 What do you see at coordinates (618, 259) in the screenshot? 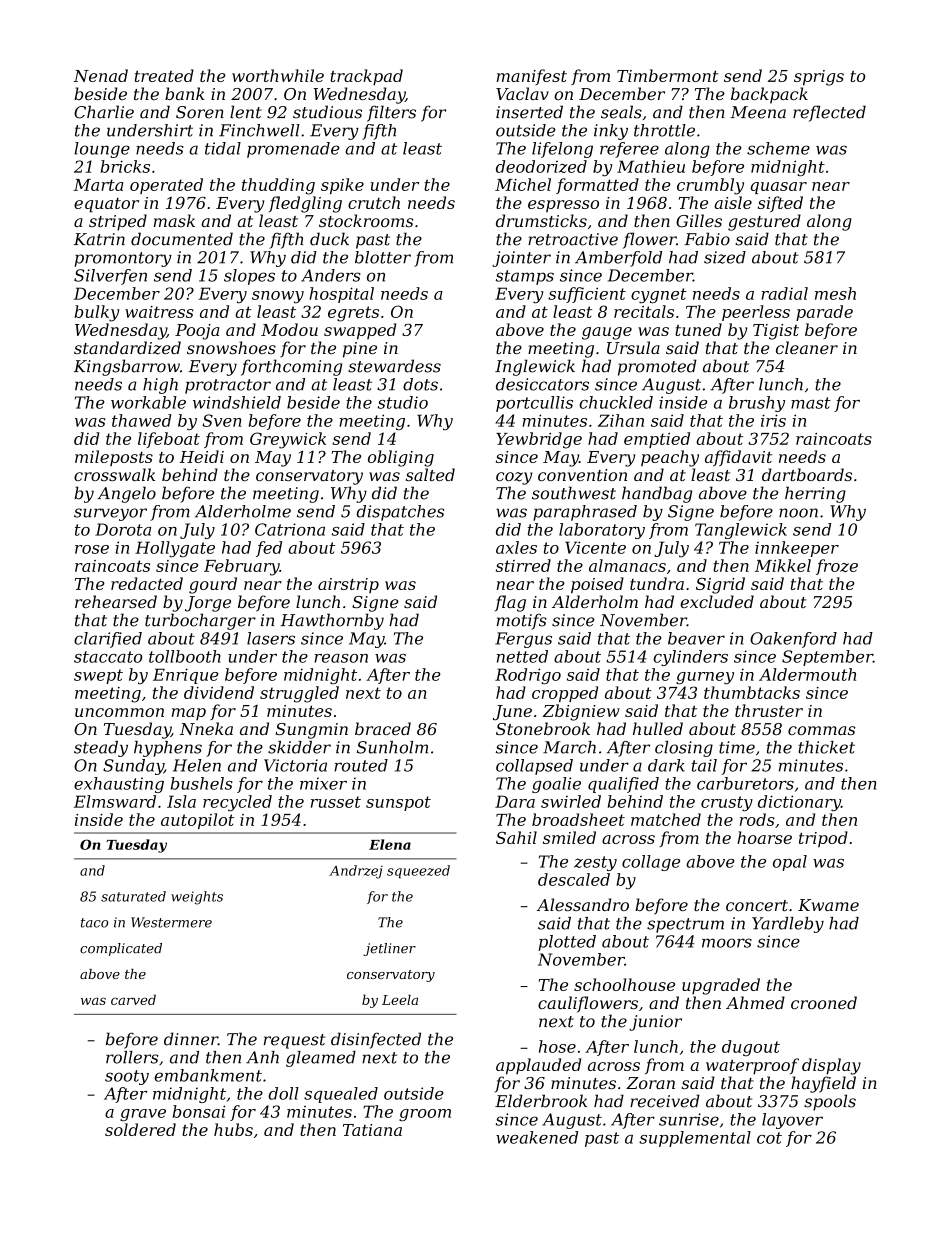
I see `Amberfold` at bounding box center [618, 259].
